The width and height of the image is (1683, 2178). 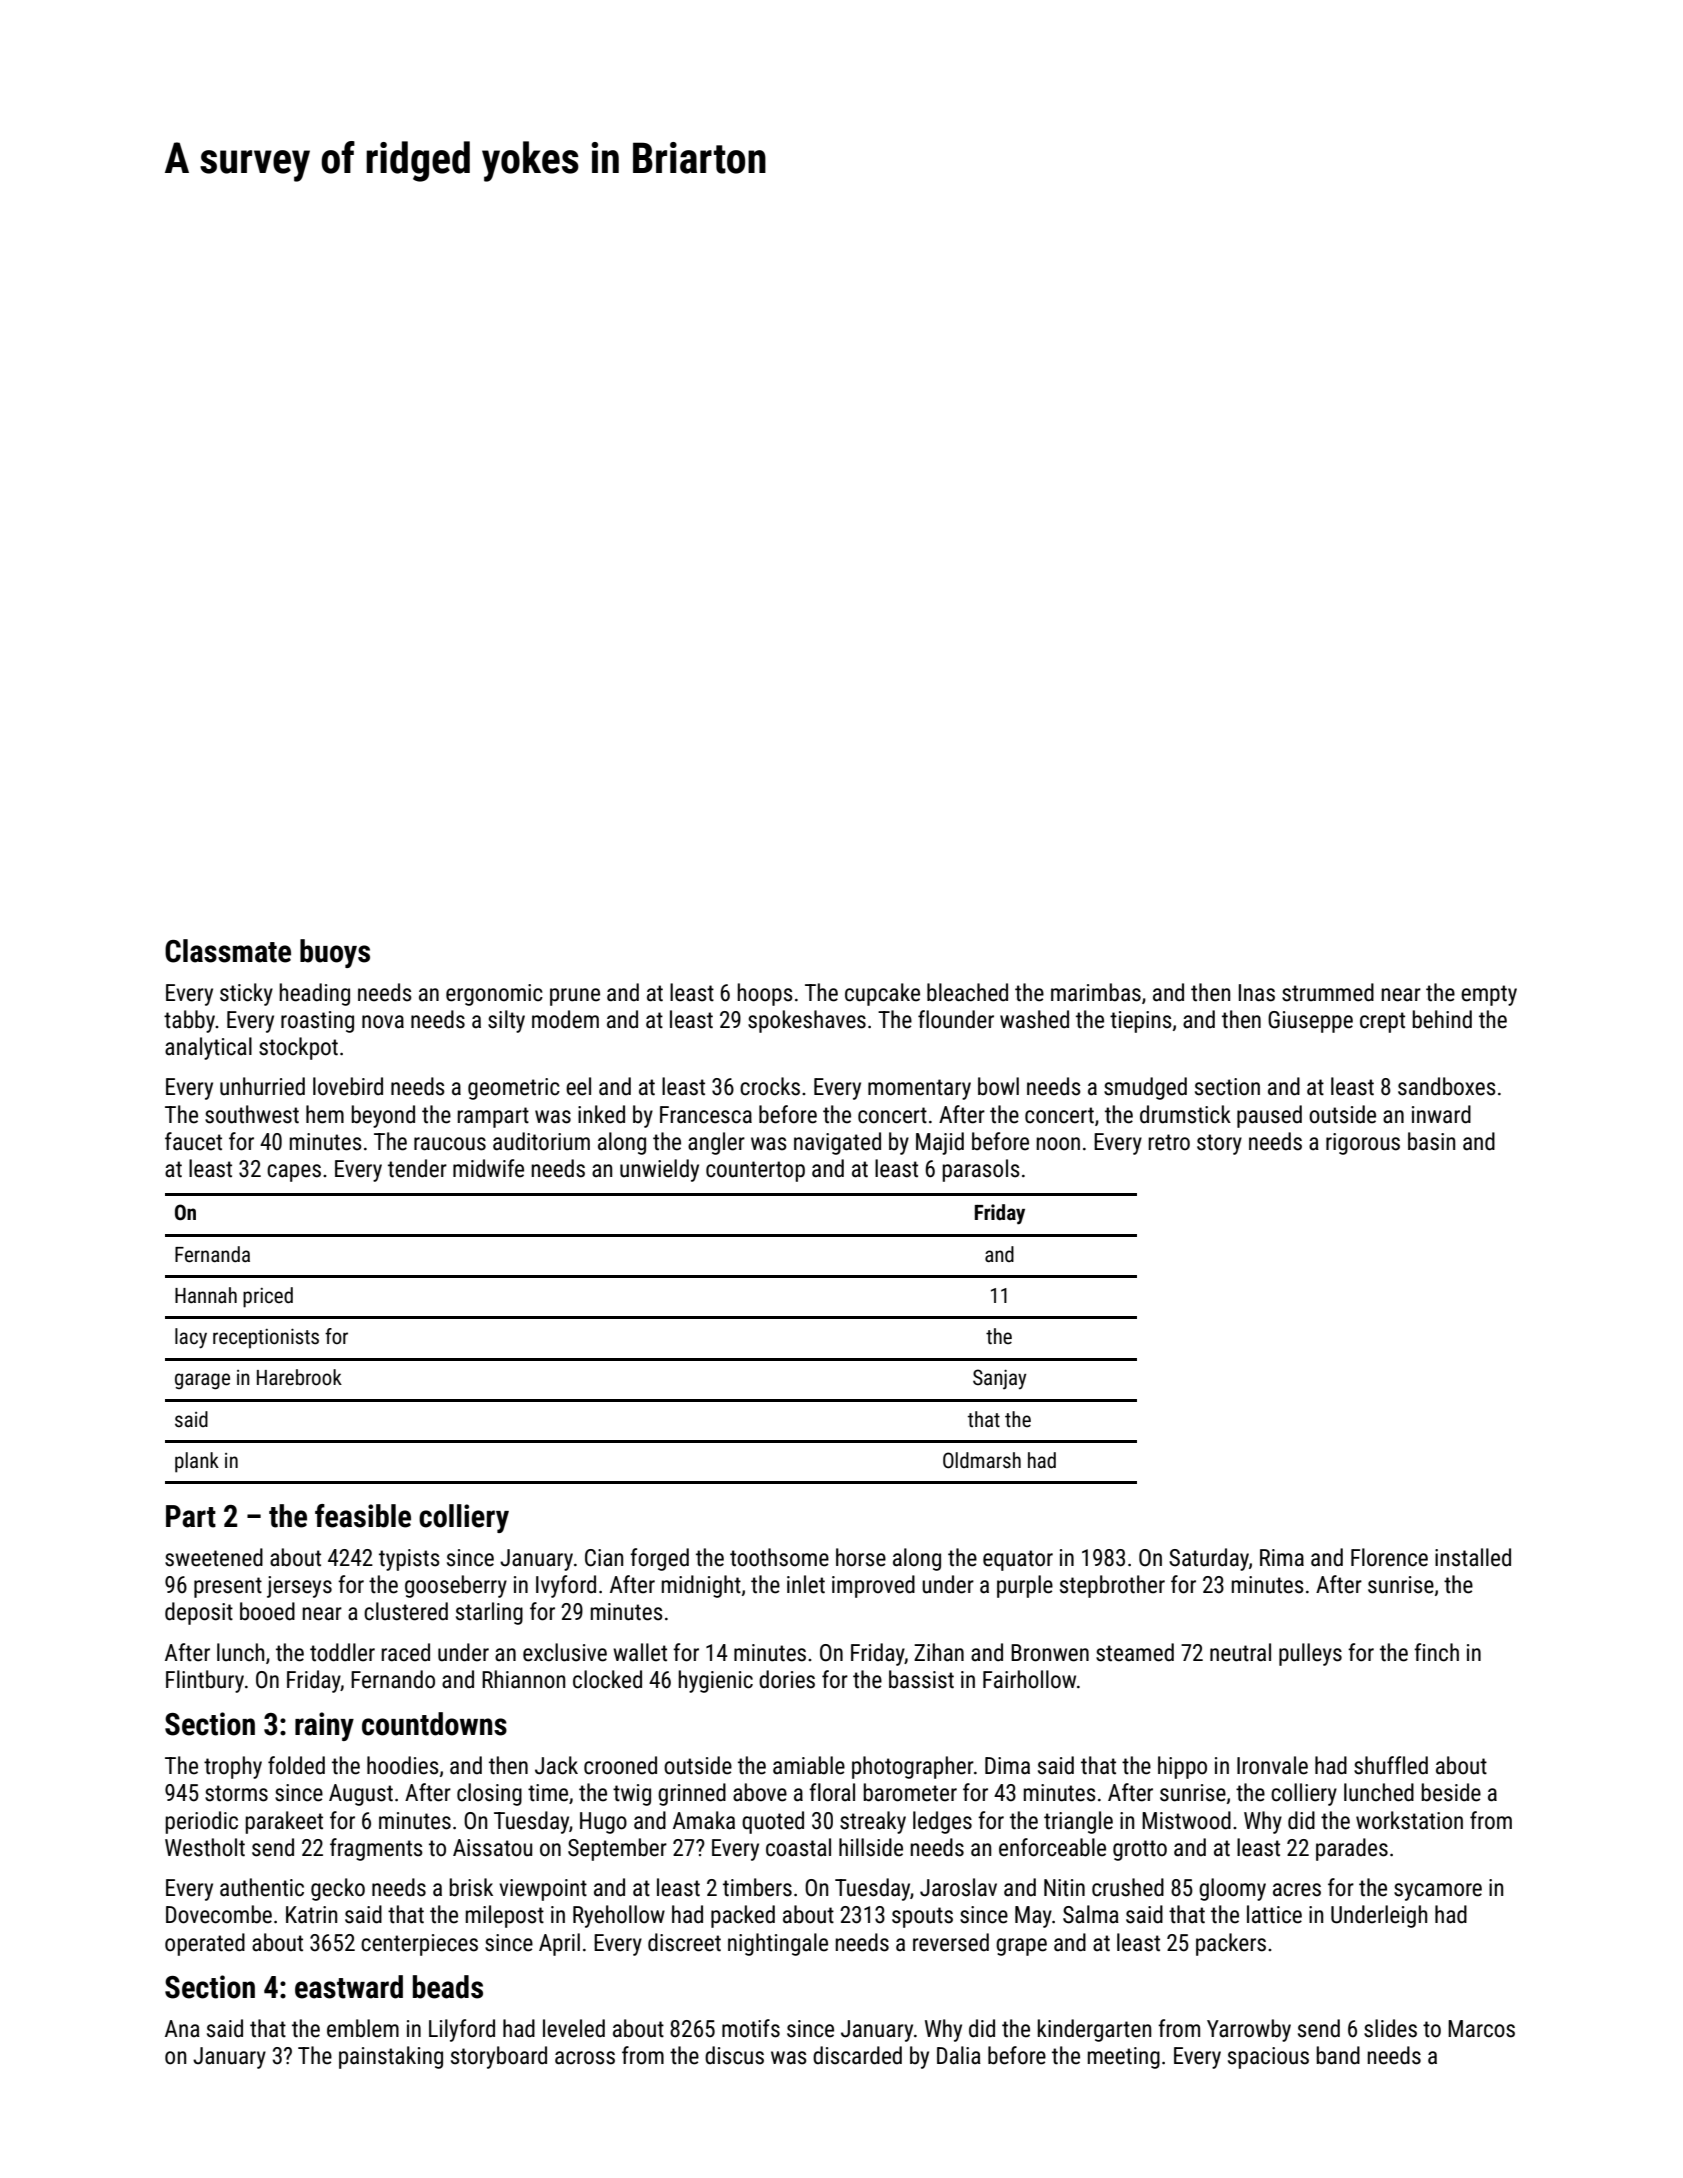 What do you see at coordinates (228, 951) in the image?
I see `Classmate` at bounding box center [228, 951].
